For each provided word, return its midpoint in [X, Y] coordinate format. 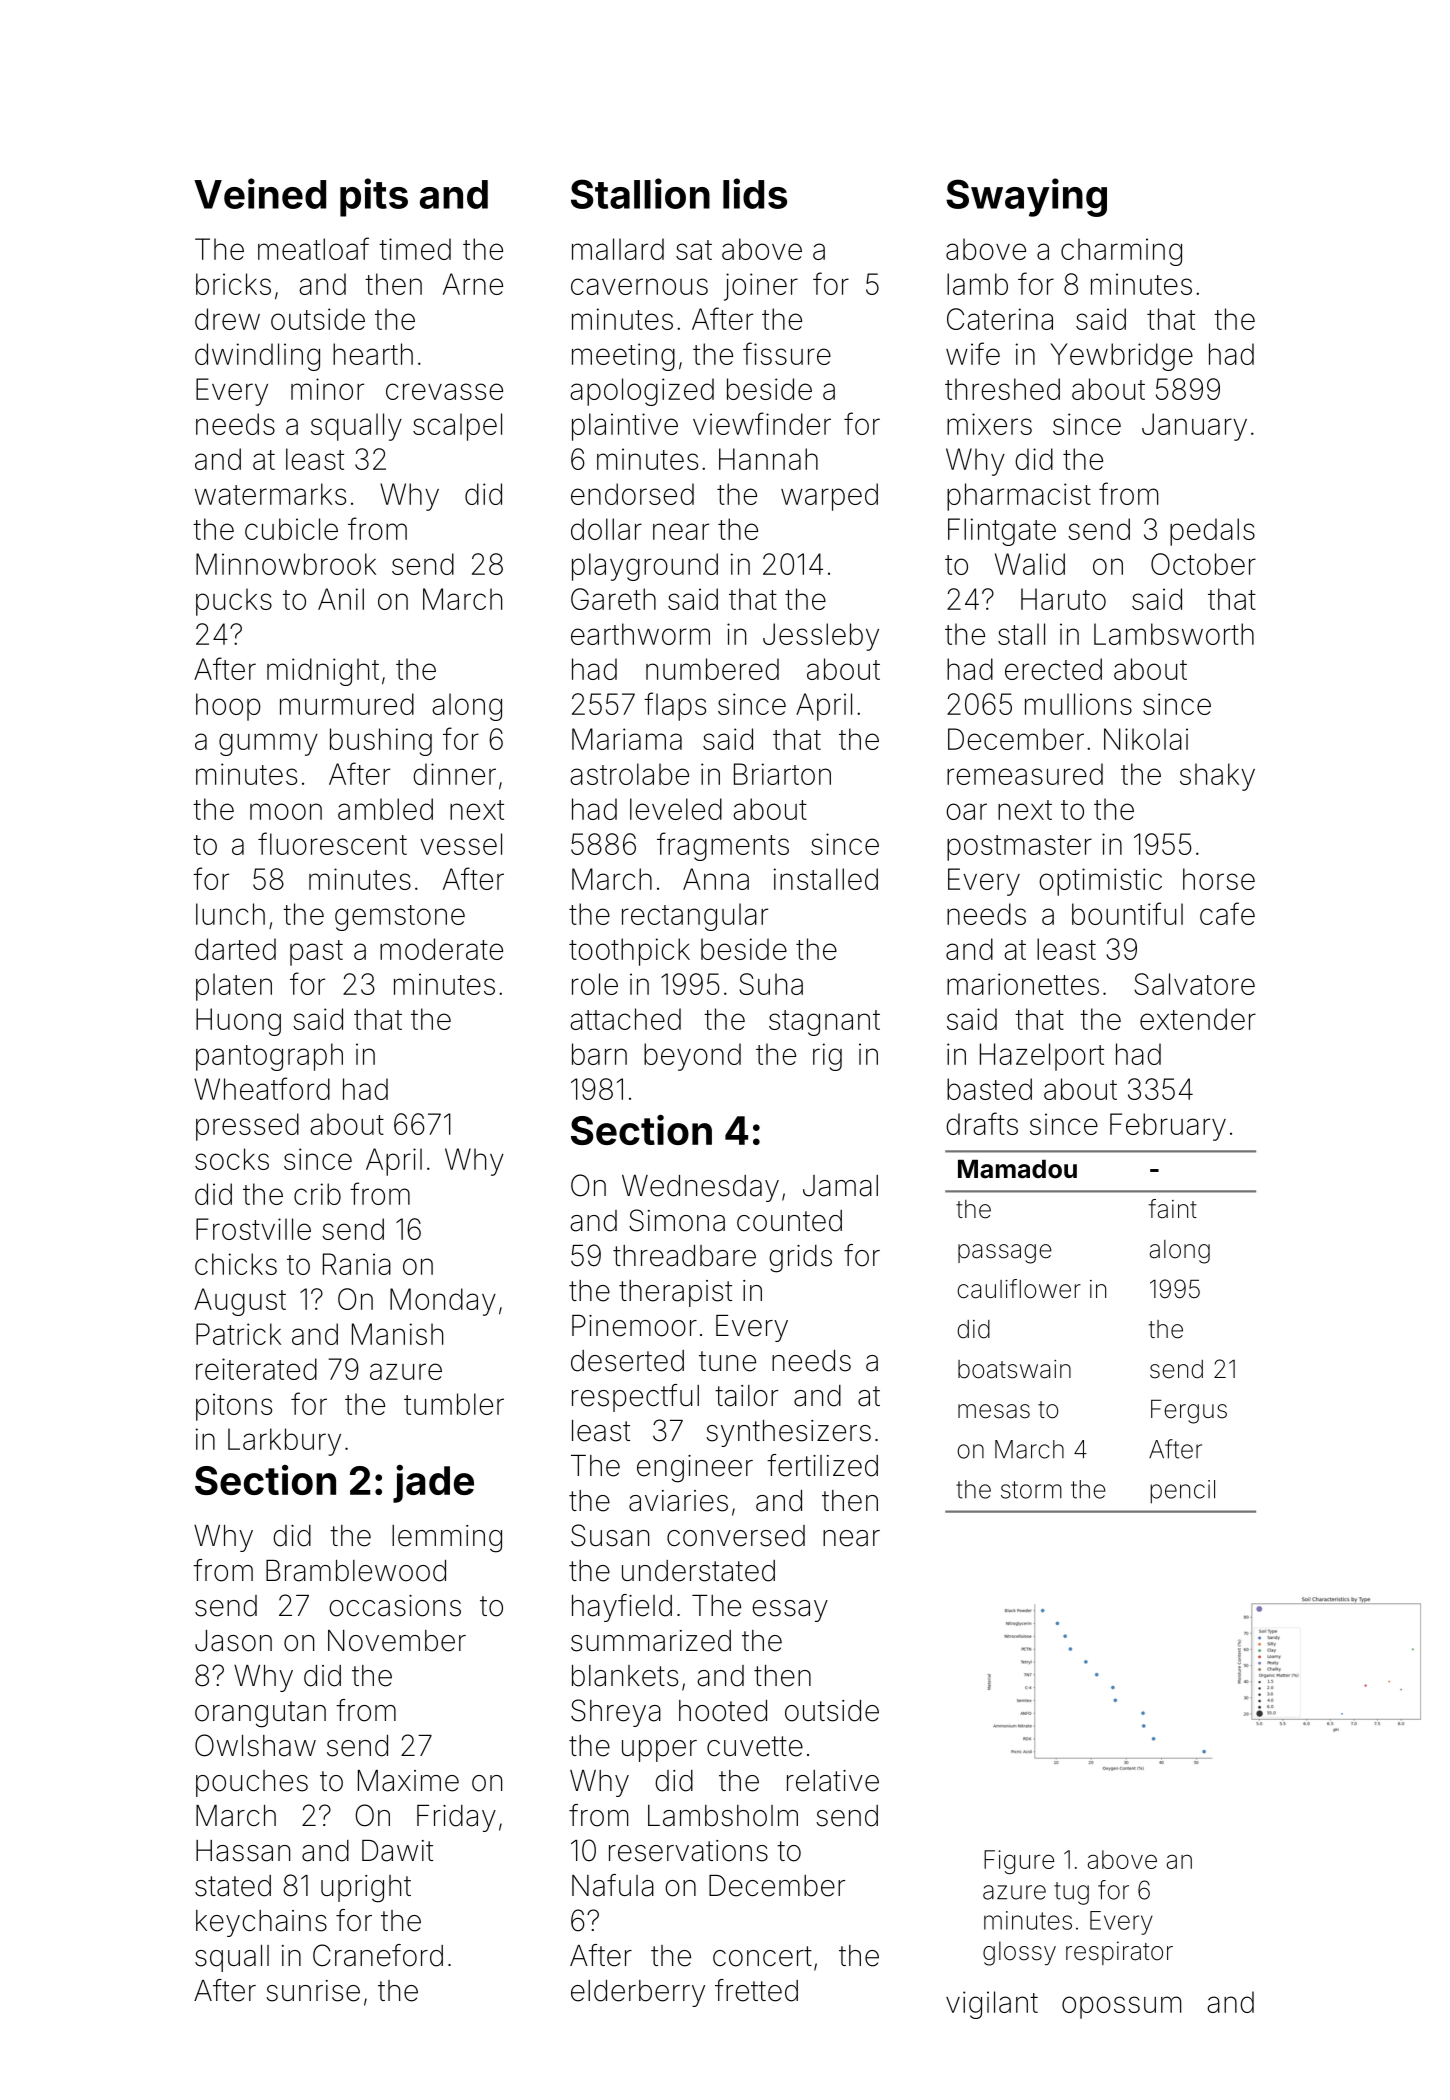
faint [1173, 1209]
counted [789, 1221]
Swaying [1026, 197]
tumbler [454, 1404]
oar [966, 811]
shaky [1217, 777]
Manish [397, 1334]
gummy [268, 744]
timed [415, 249]
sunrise [313, 1991]
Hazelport [1042, 1057]
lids [755, 193]
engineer [695, 1469]
